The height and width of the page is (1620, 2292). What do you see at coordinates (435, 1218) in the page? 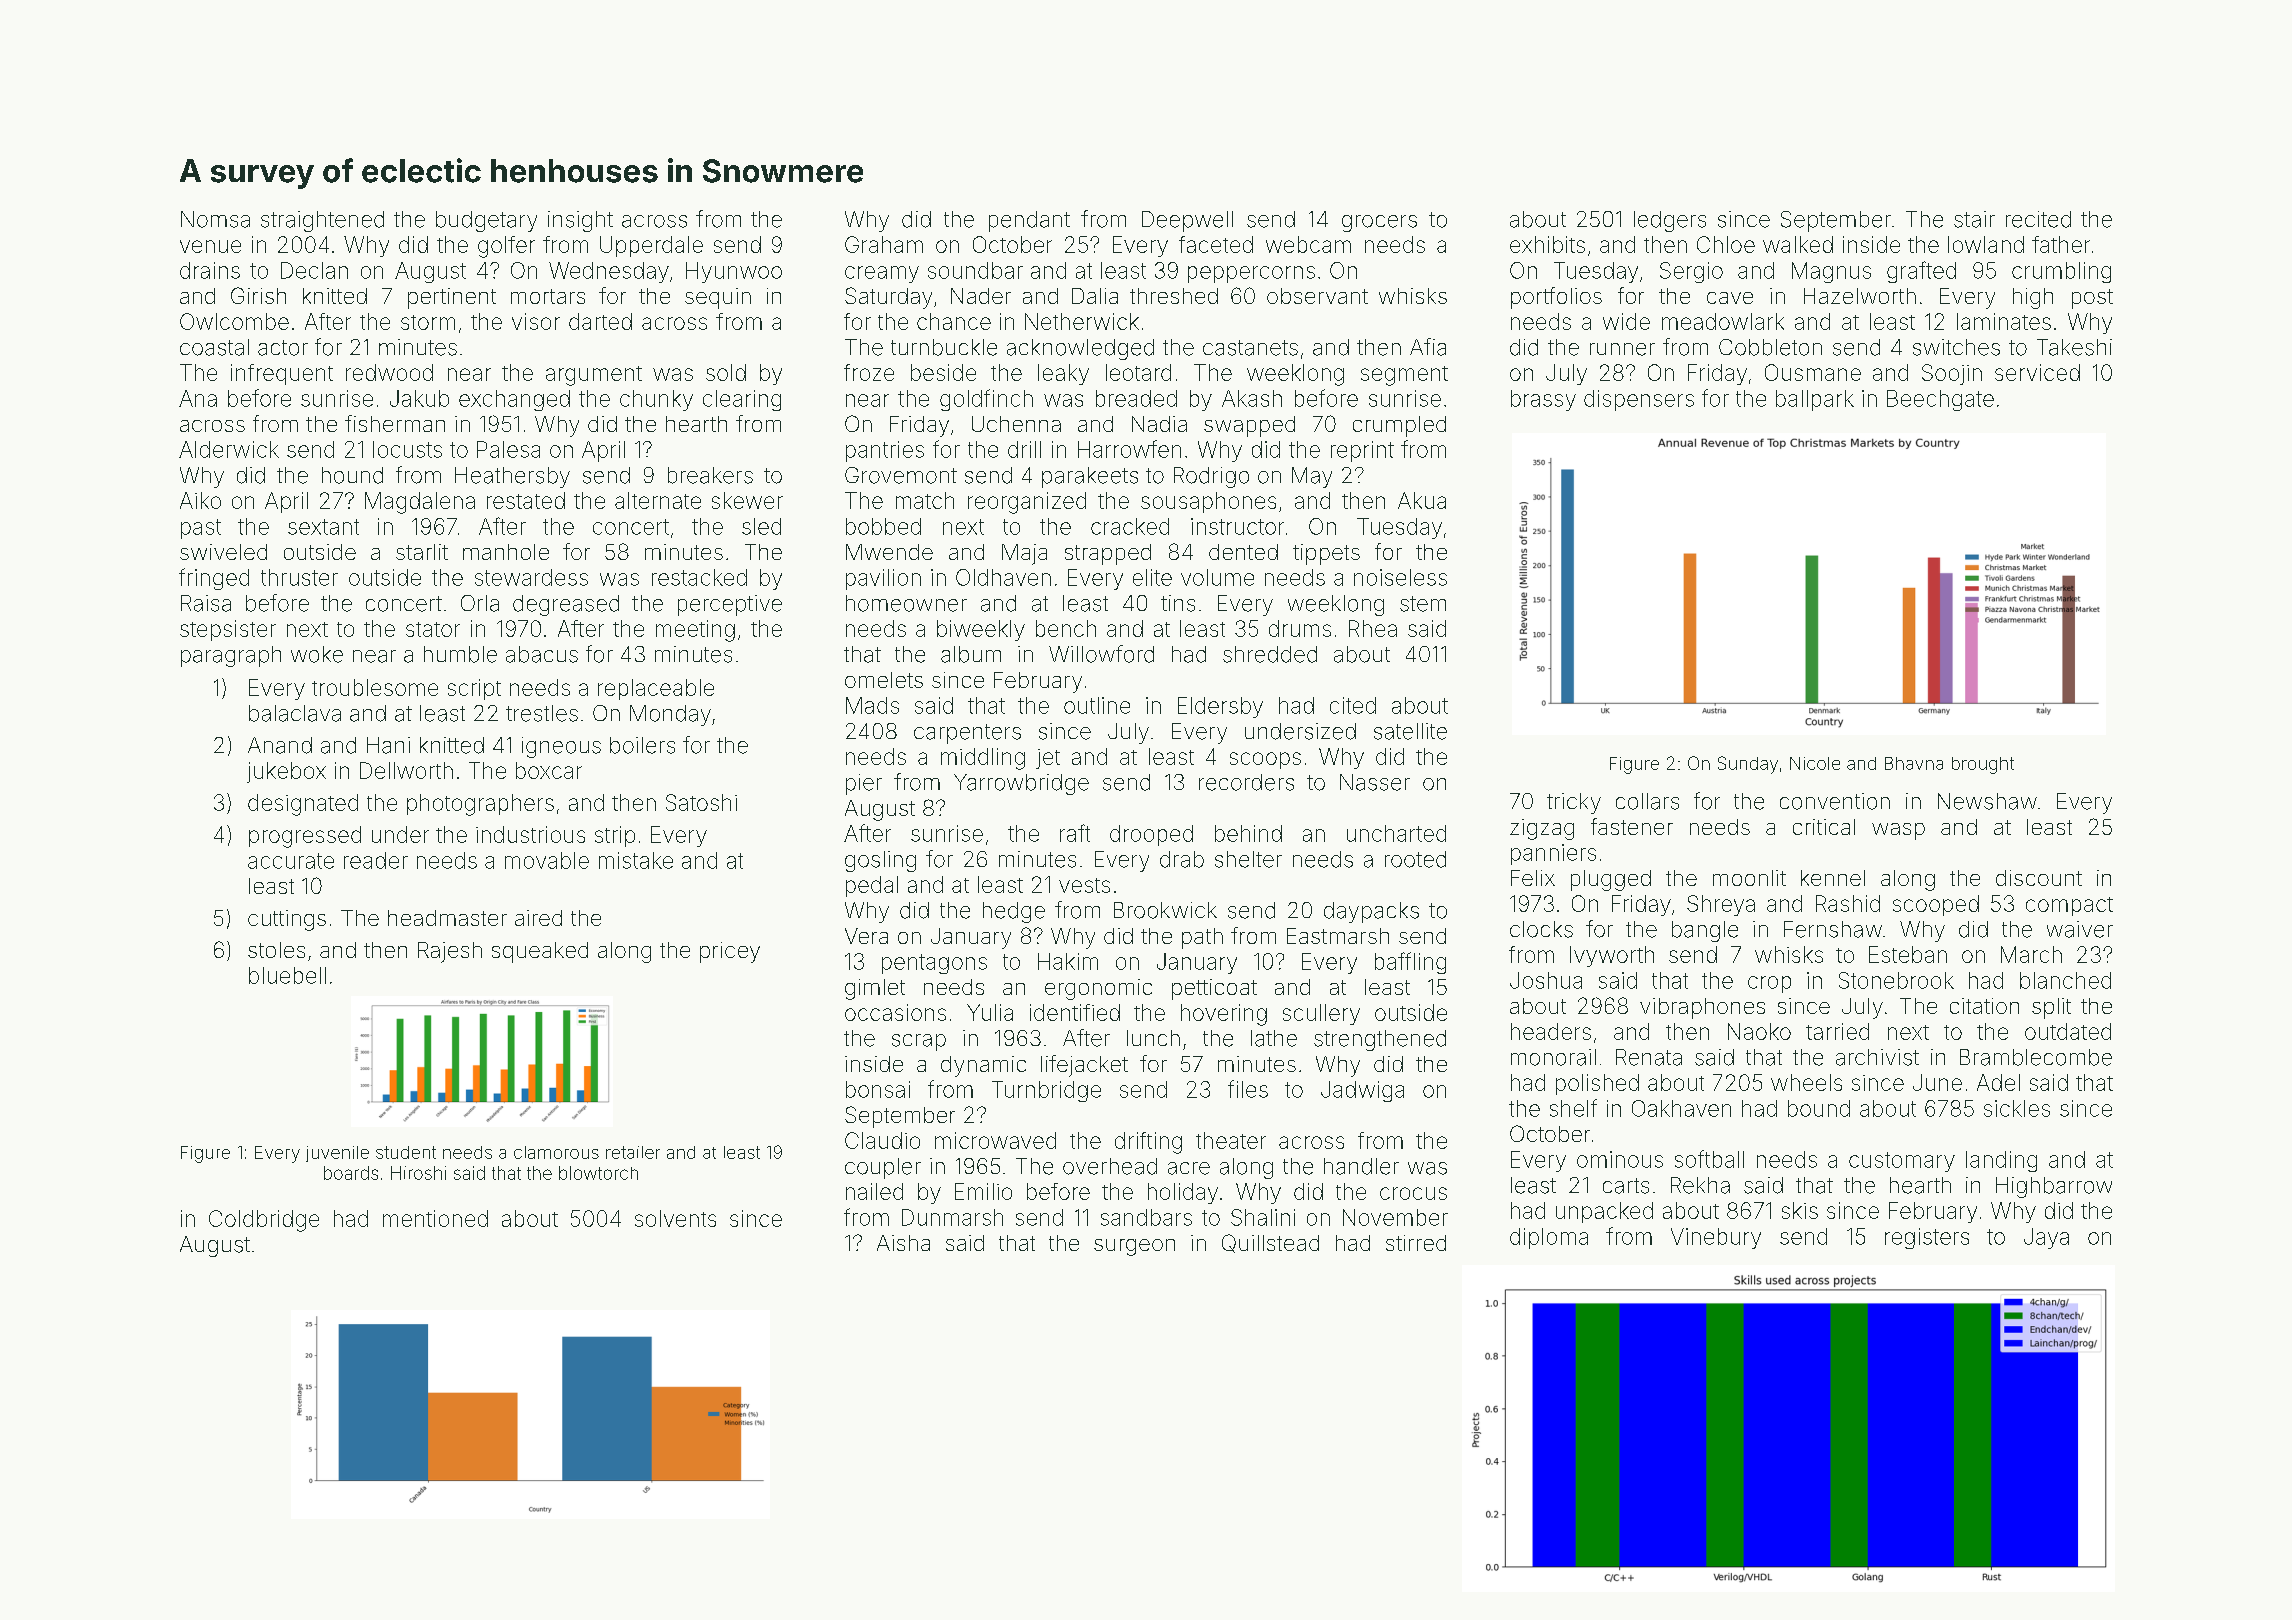
I see `mentioned` at bounding box center [435, 1218].
